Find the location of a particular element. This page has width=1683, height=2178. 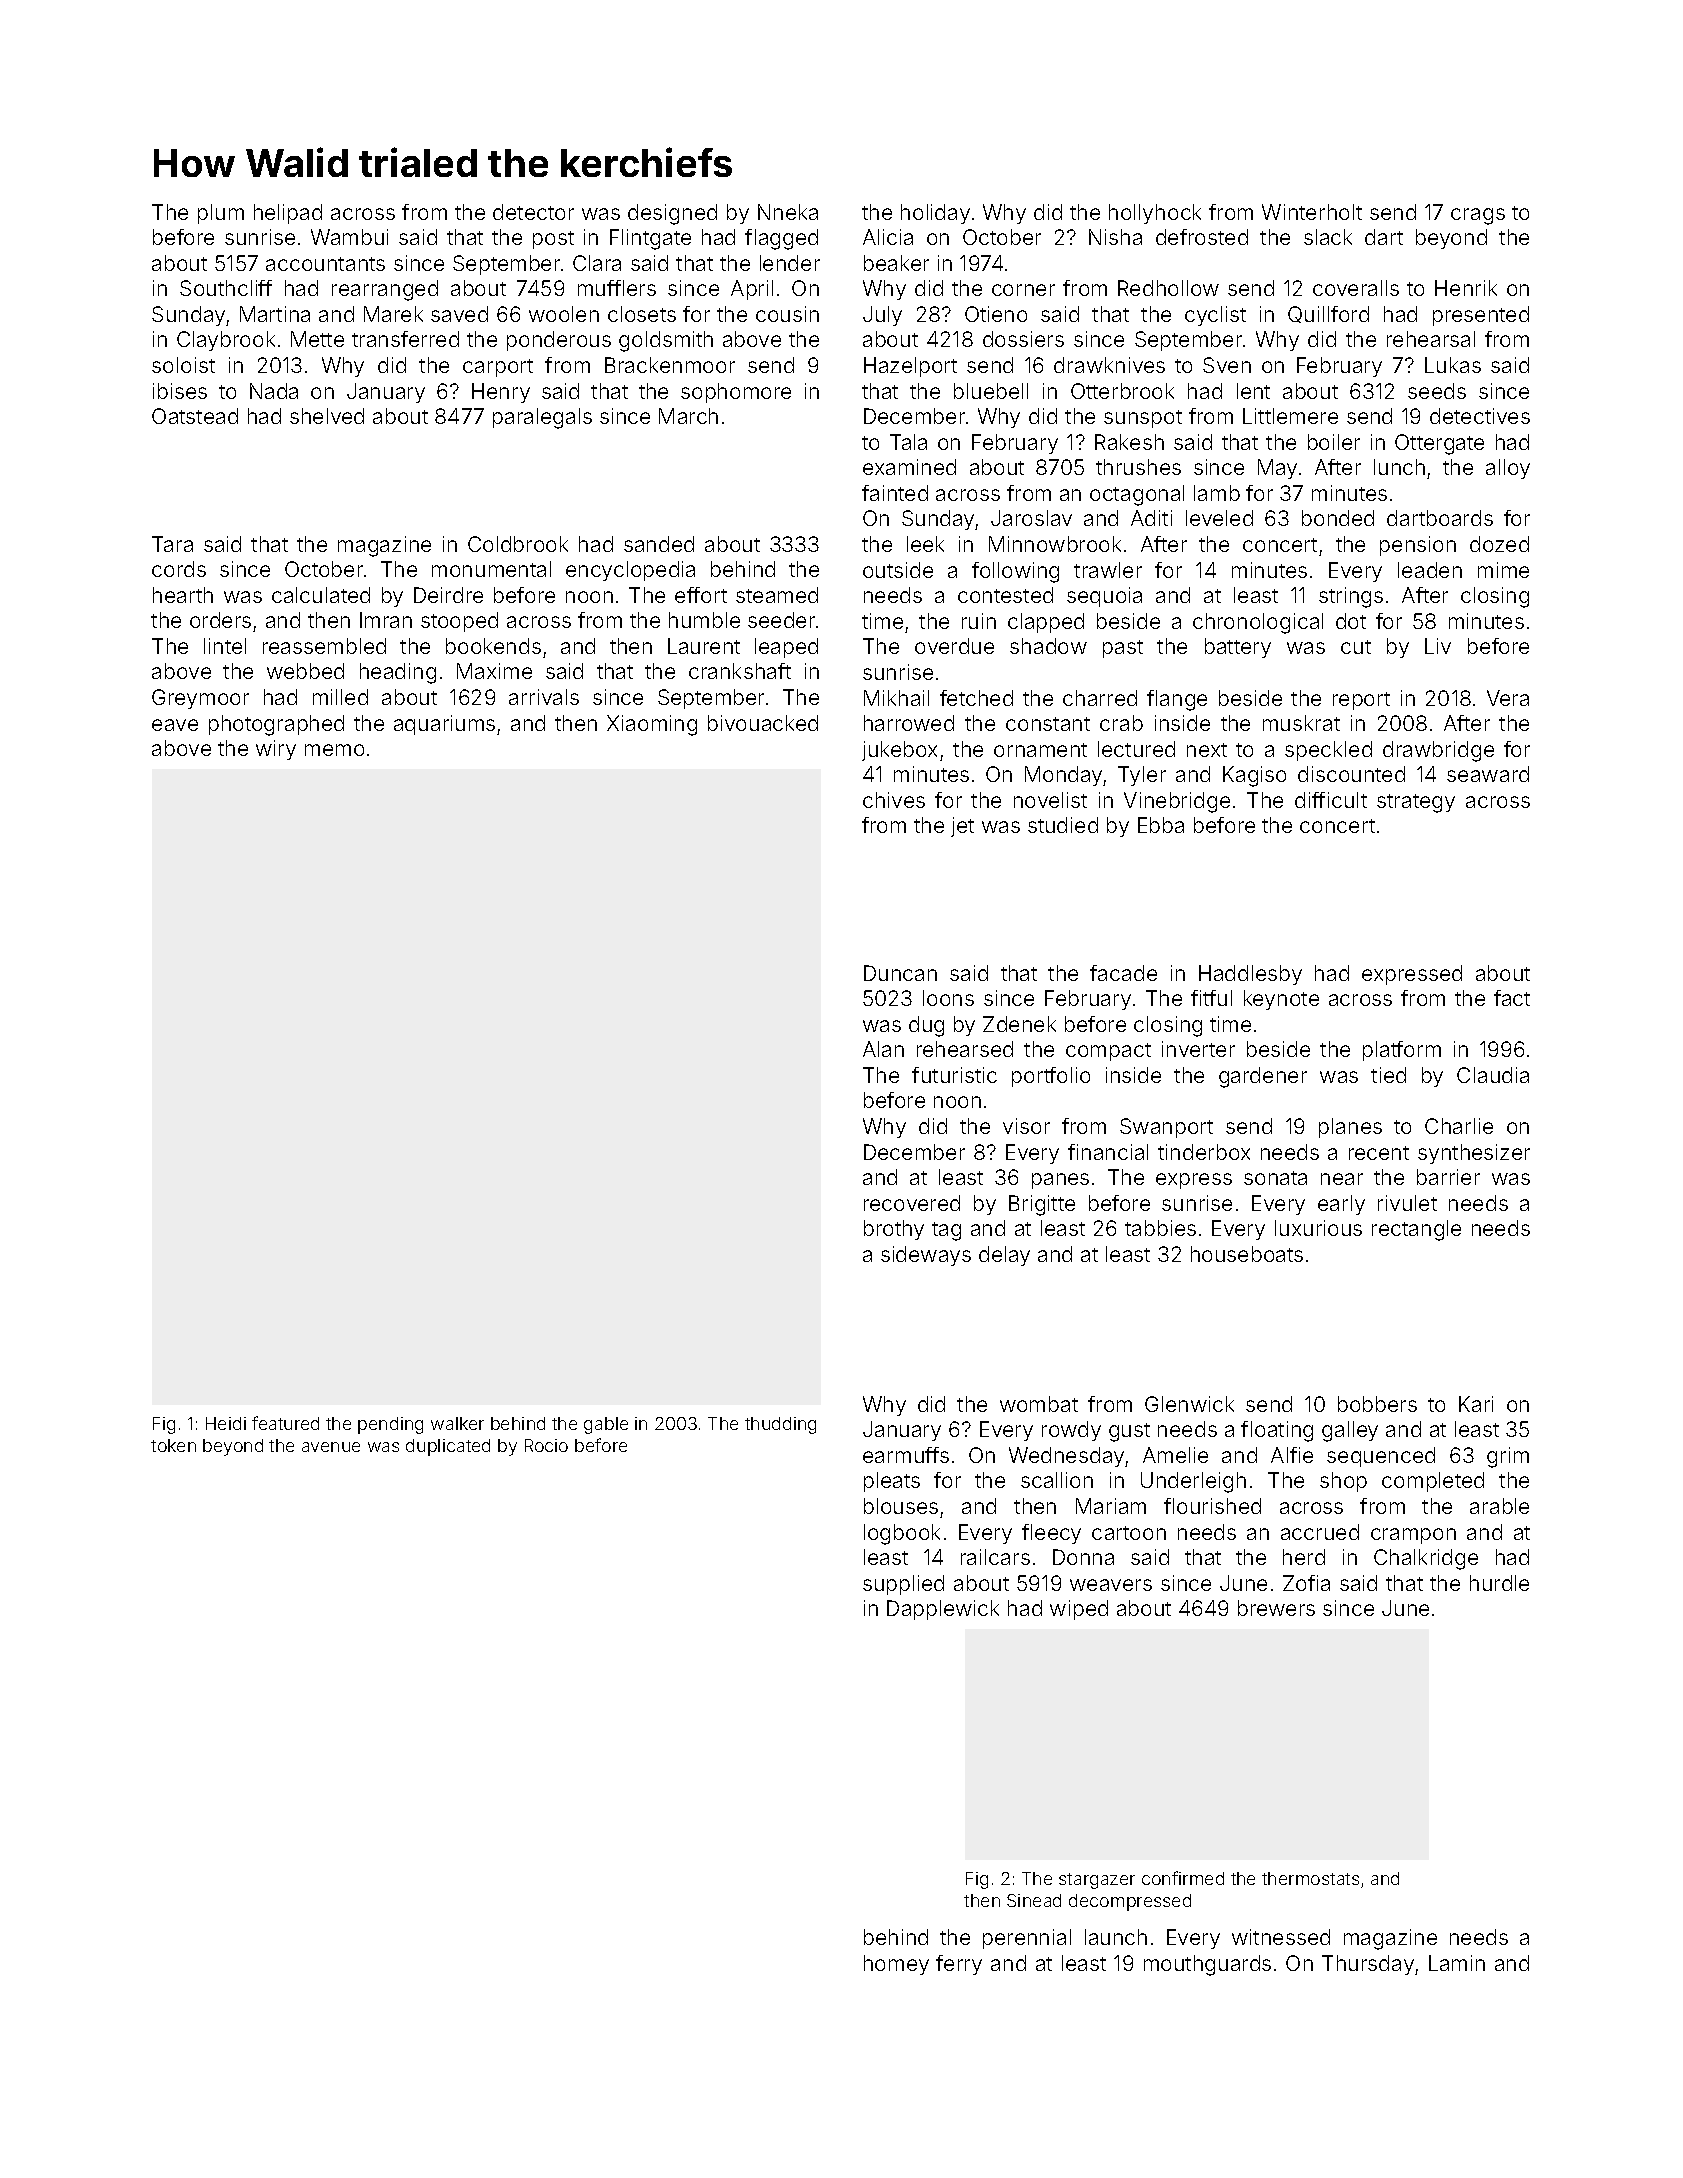

Mette is located at coordinates (317, 339).
